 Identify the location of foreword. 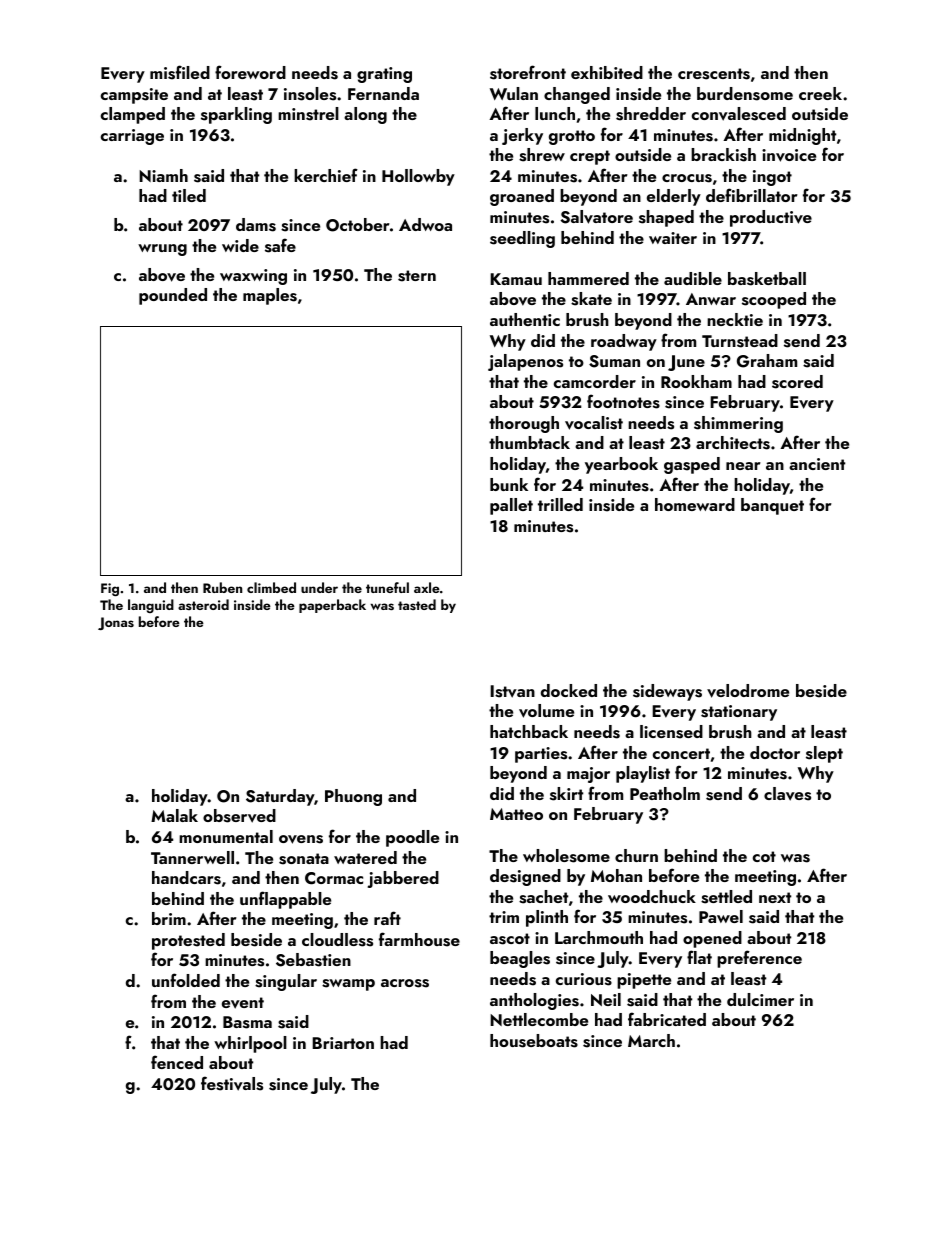
(250, 72).
